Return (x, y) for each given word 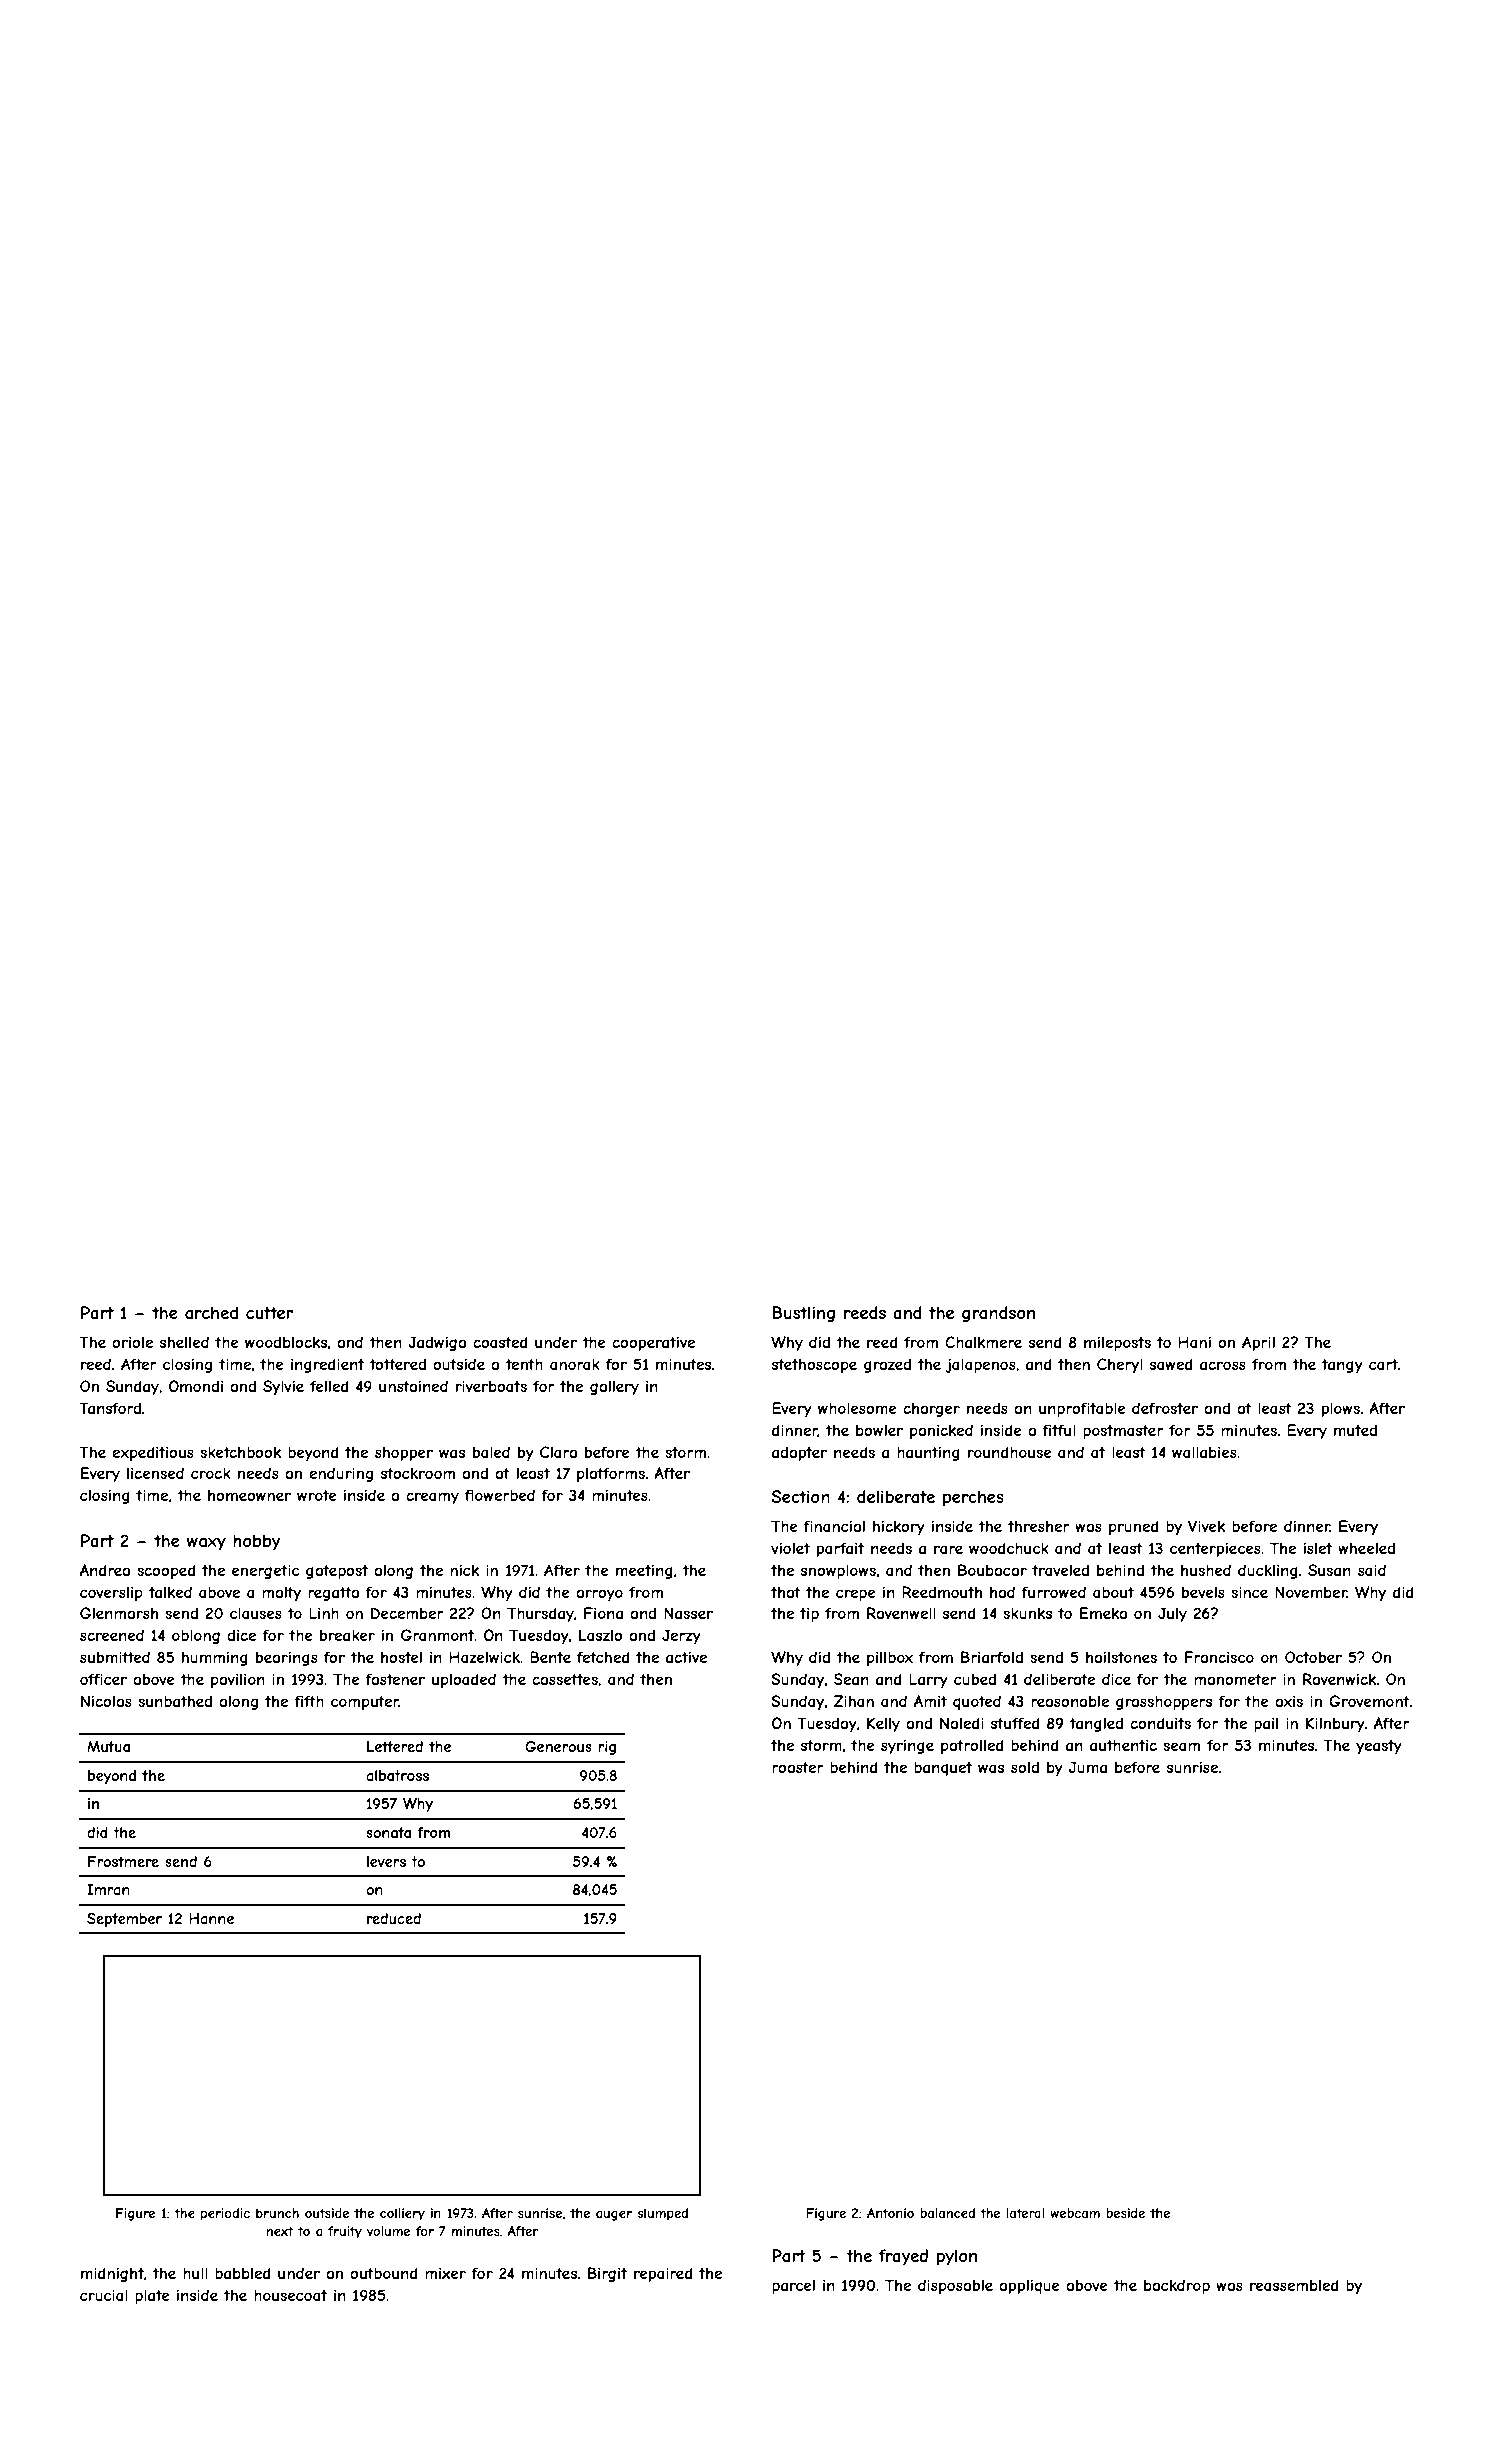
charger (931, 1410)
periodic (225, 2214)
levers (386, 1861)
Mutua (108, 1746)
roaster (797, 1767)
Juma (1088, 1767)
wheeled (1366, 1548)
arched (211, 1312)
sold (1025, 1767)
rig (607, 1748)
